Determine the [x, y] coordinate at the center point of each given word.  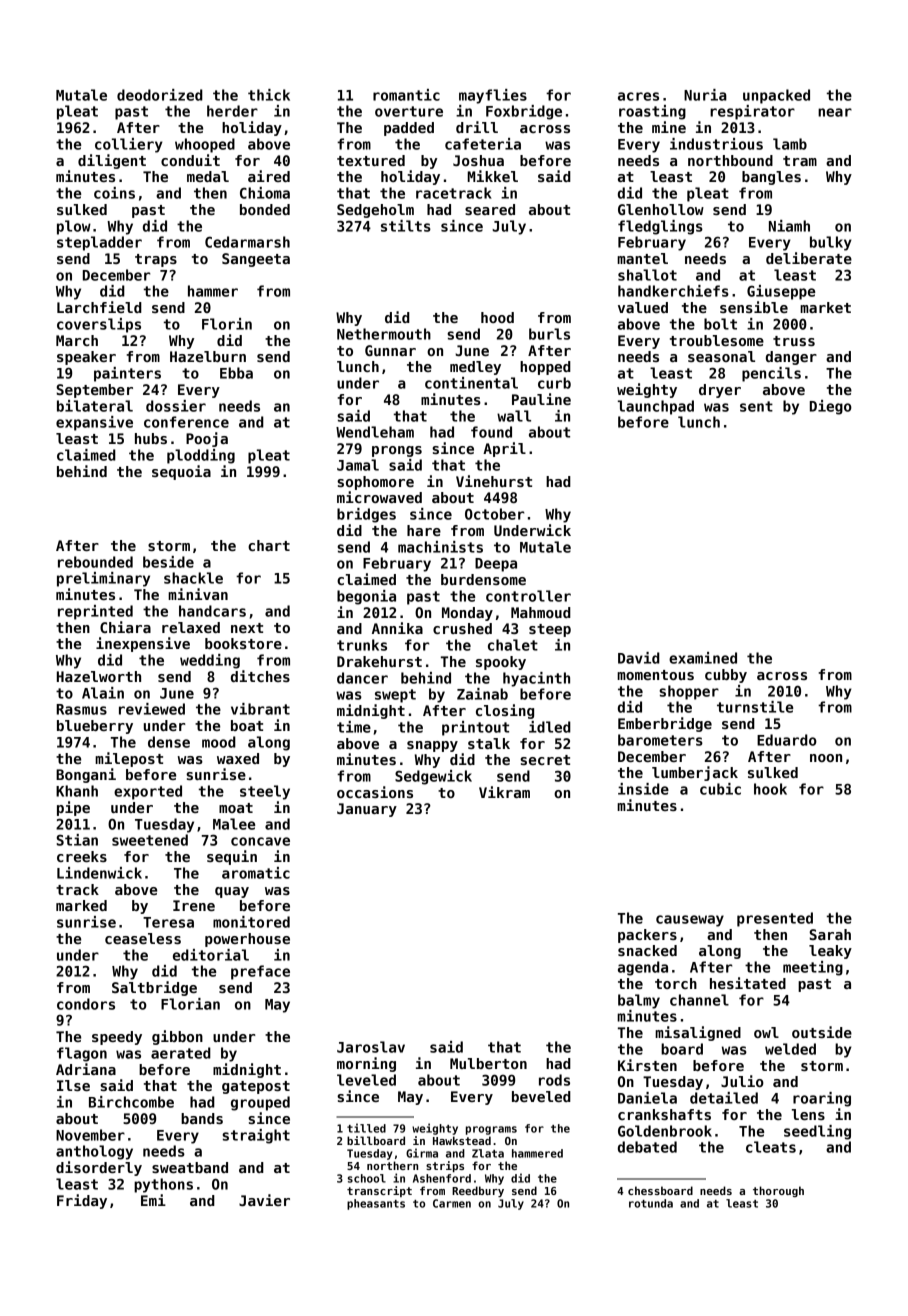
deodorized [160, 95]
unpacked [776, 96]
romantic [406, 95]
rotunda [651, 1203]
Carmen [452, 1203]
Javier [264, 1200]
